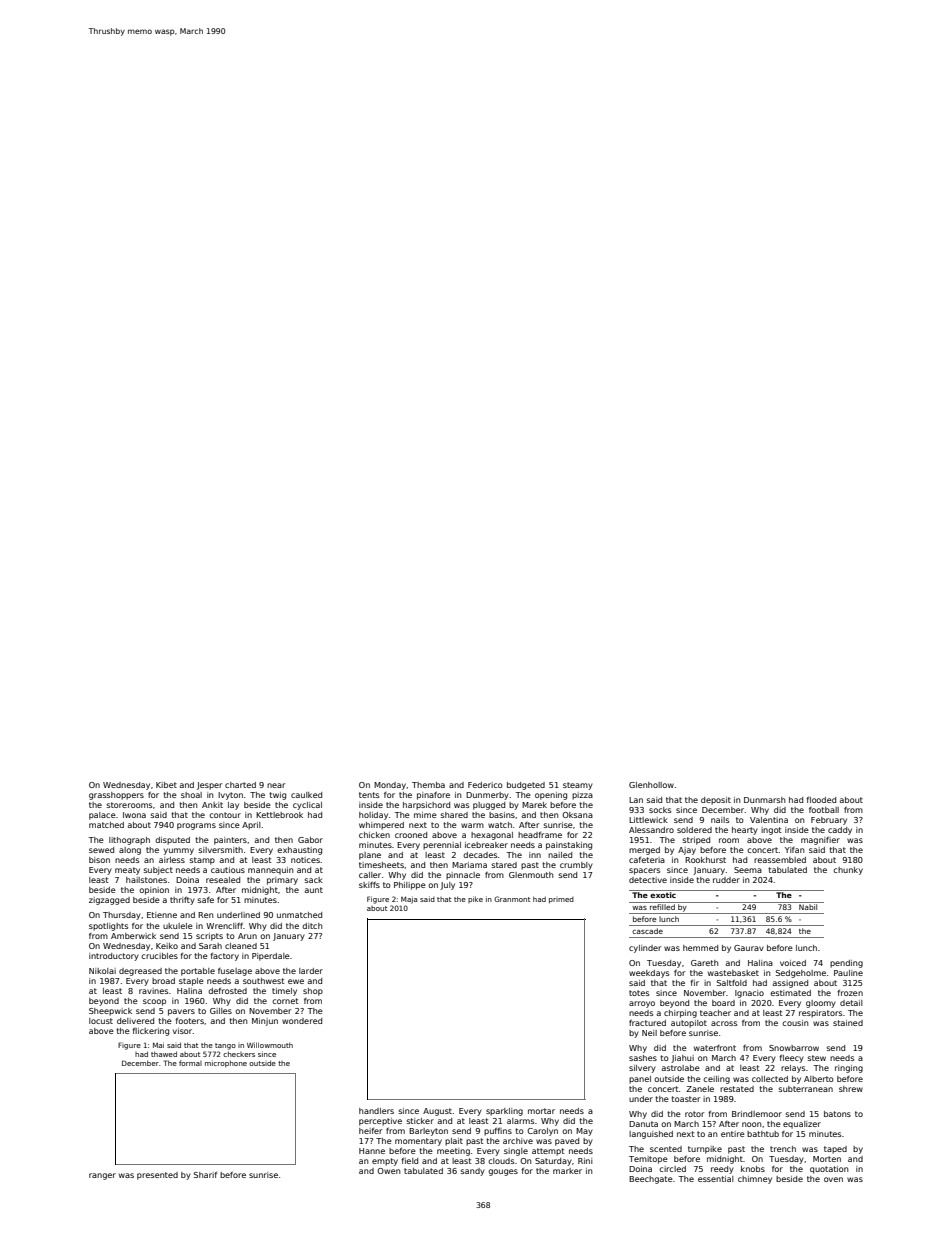  Describe the element at coordinates (793, 1069) in the page. I see `relays` at that location.
